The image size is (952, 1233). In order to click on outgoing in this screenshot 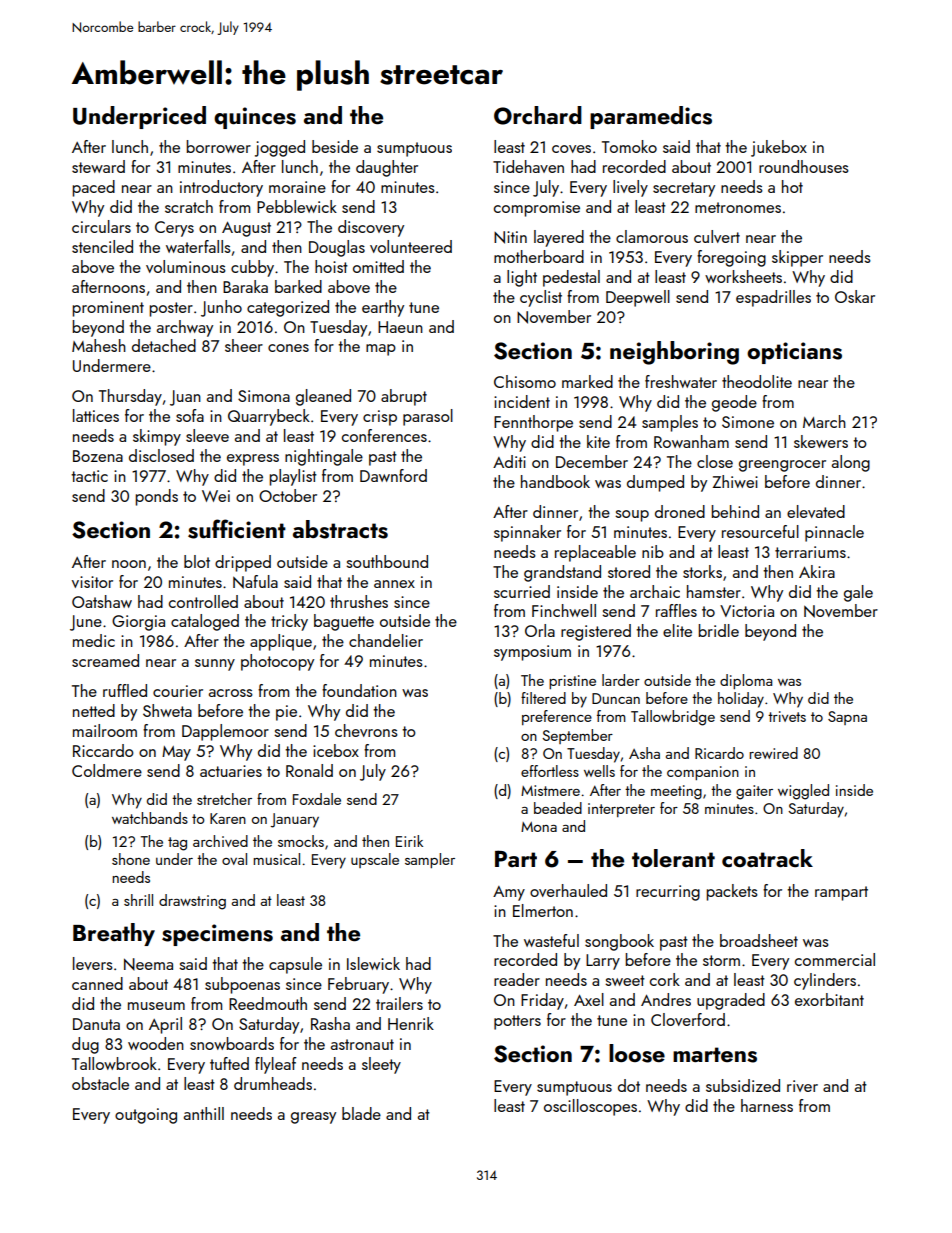, I will do `click(146, 1116)`.
